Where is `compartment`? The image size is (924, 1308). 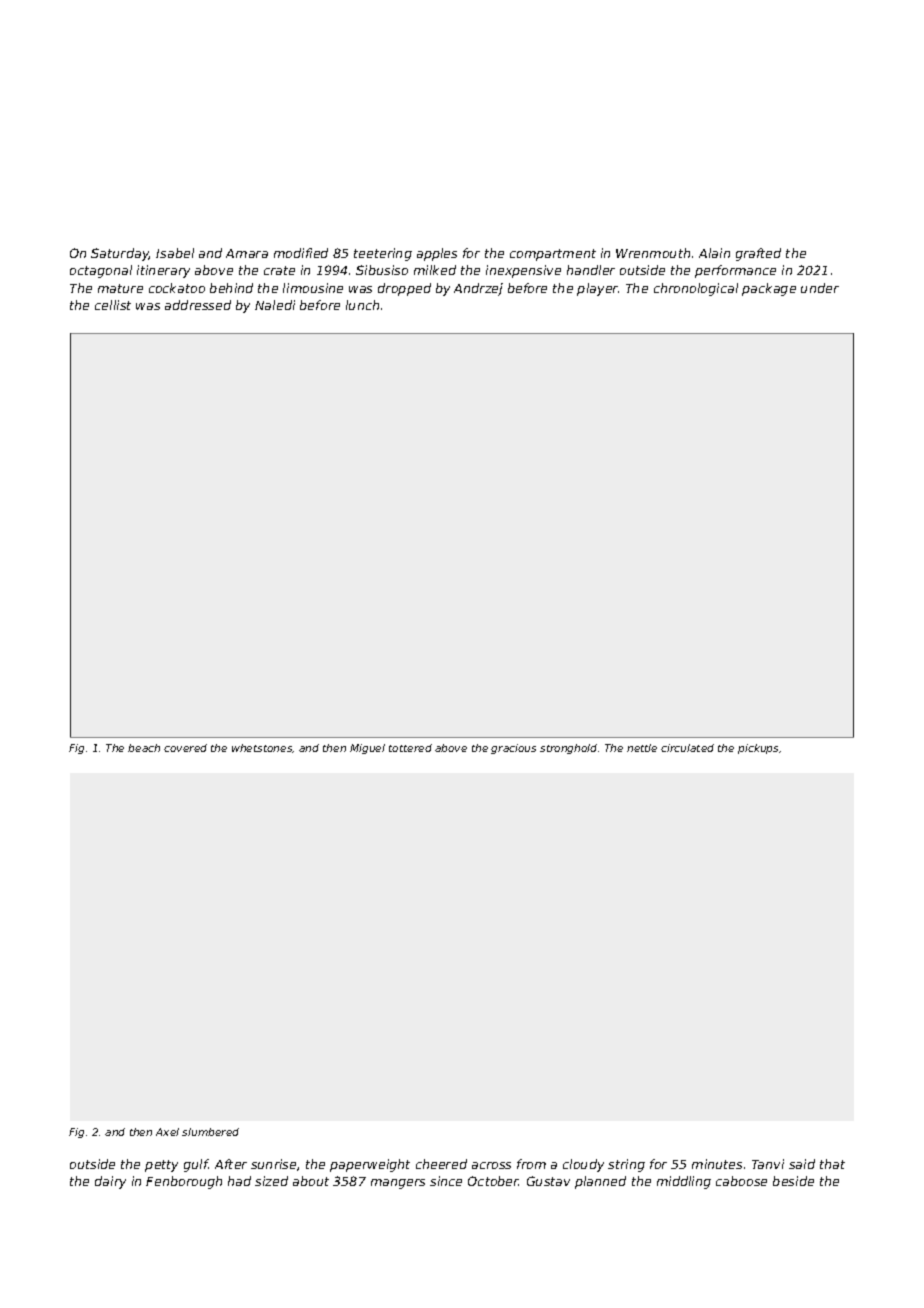 compartment is located at coordinates (553, 255).
